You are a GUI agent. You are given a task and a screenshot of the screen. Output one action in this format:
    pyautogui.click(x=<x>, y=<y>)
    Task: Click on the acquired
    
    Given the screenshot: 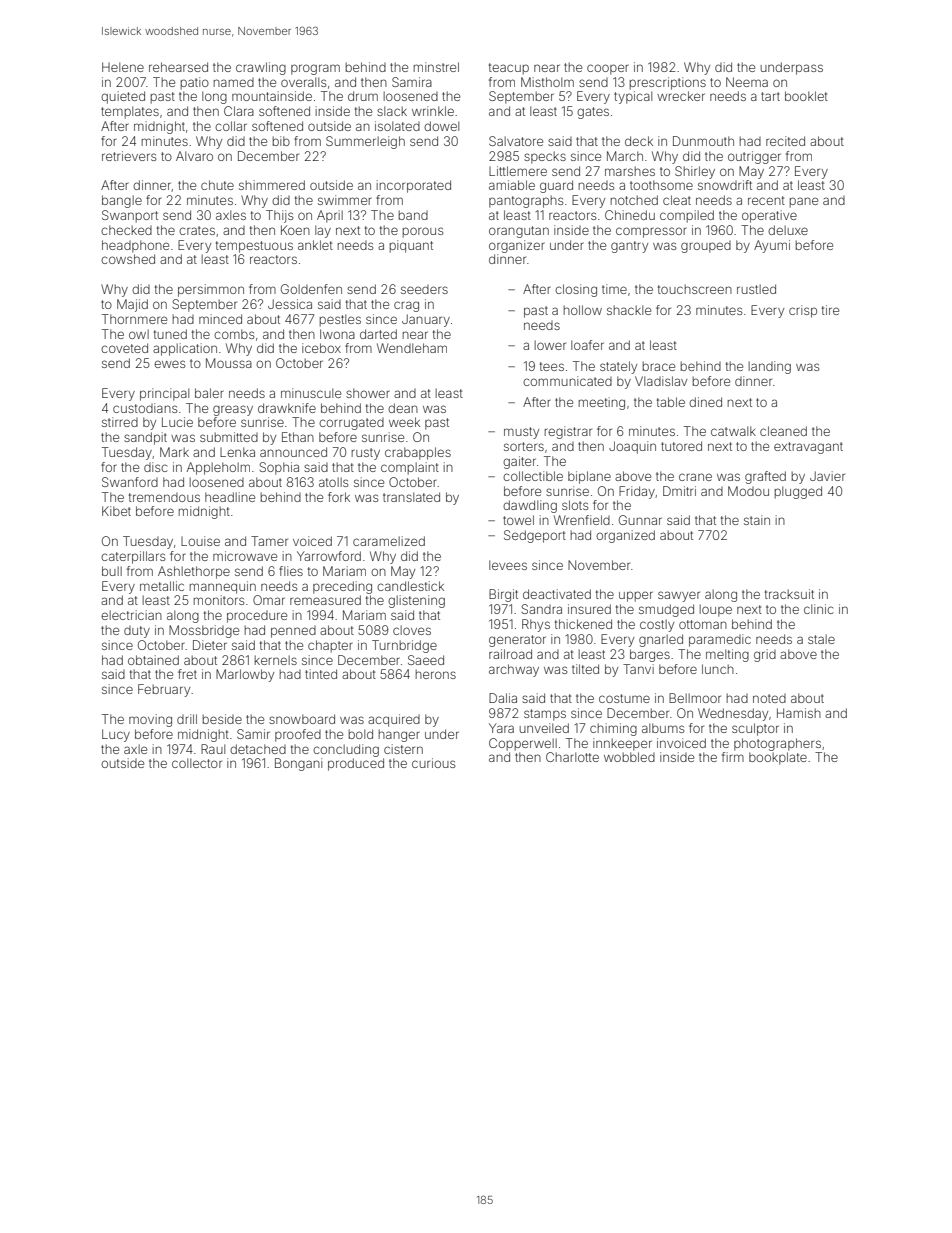 What is the action you would take?
    pyautogui.click(x=394, y=720)
